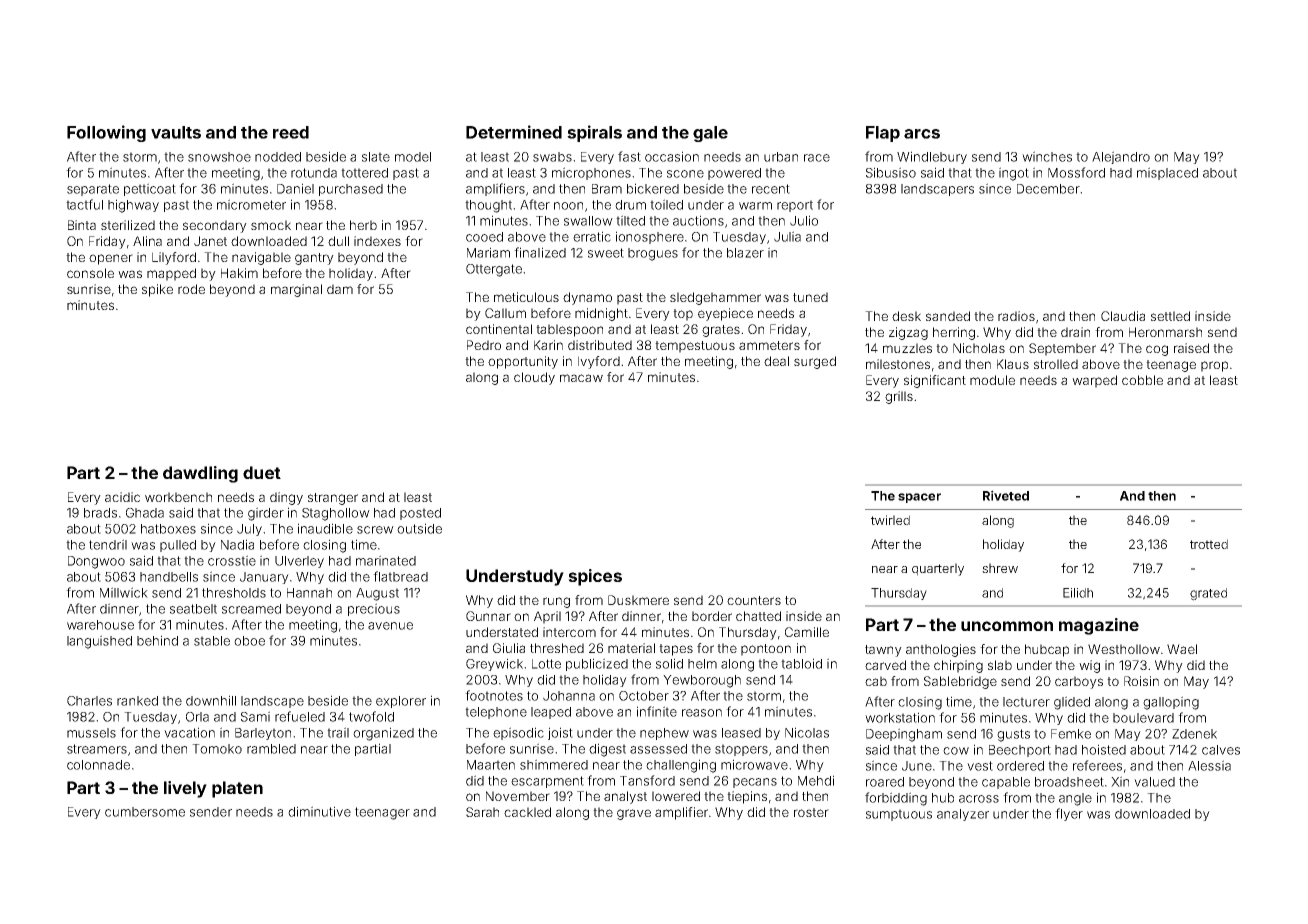 The width and height of the page is (1308, 924). I want to click on vacation, so click(189, 732).
